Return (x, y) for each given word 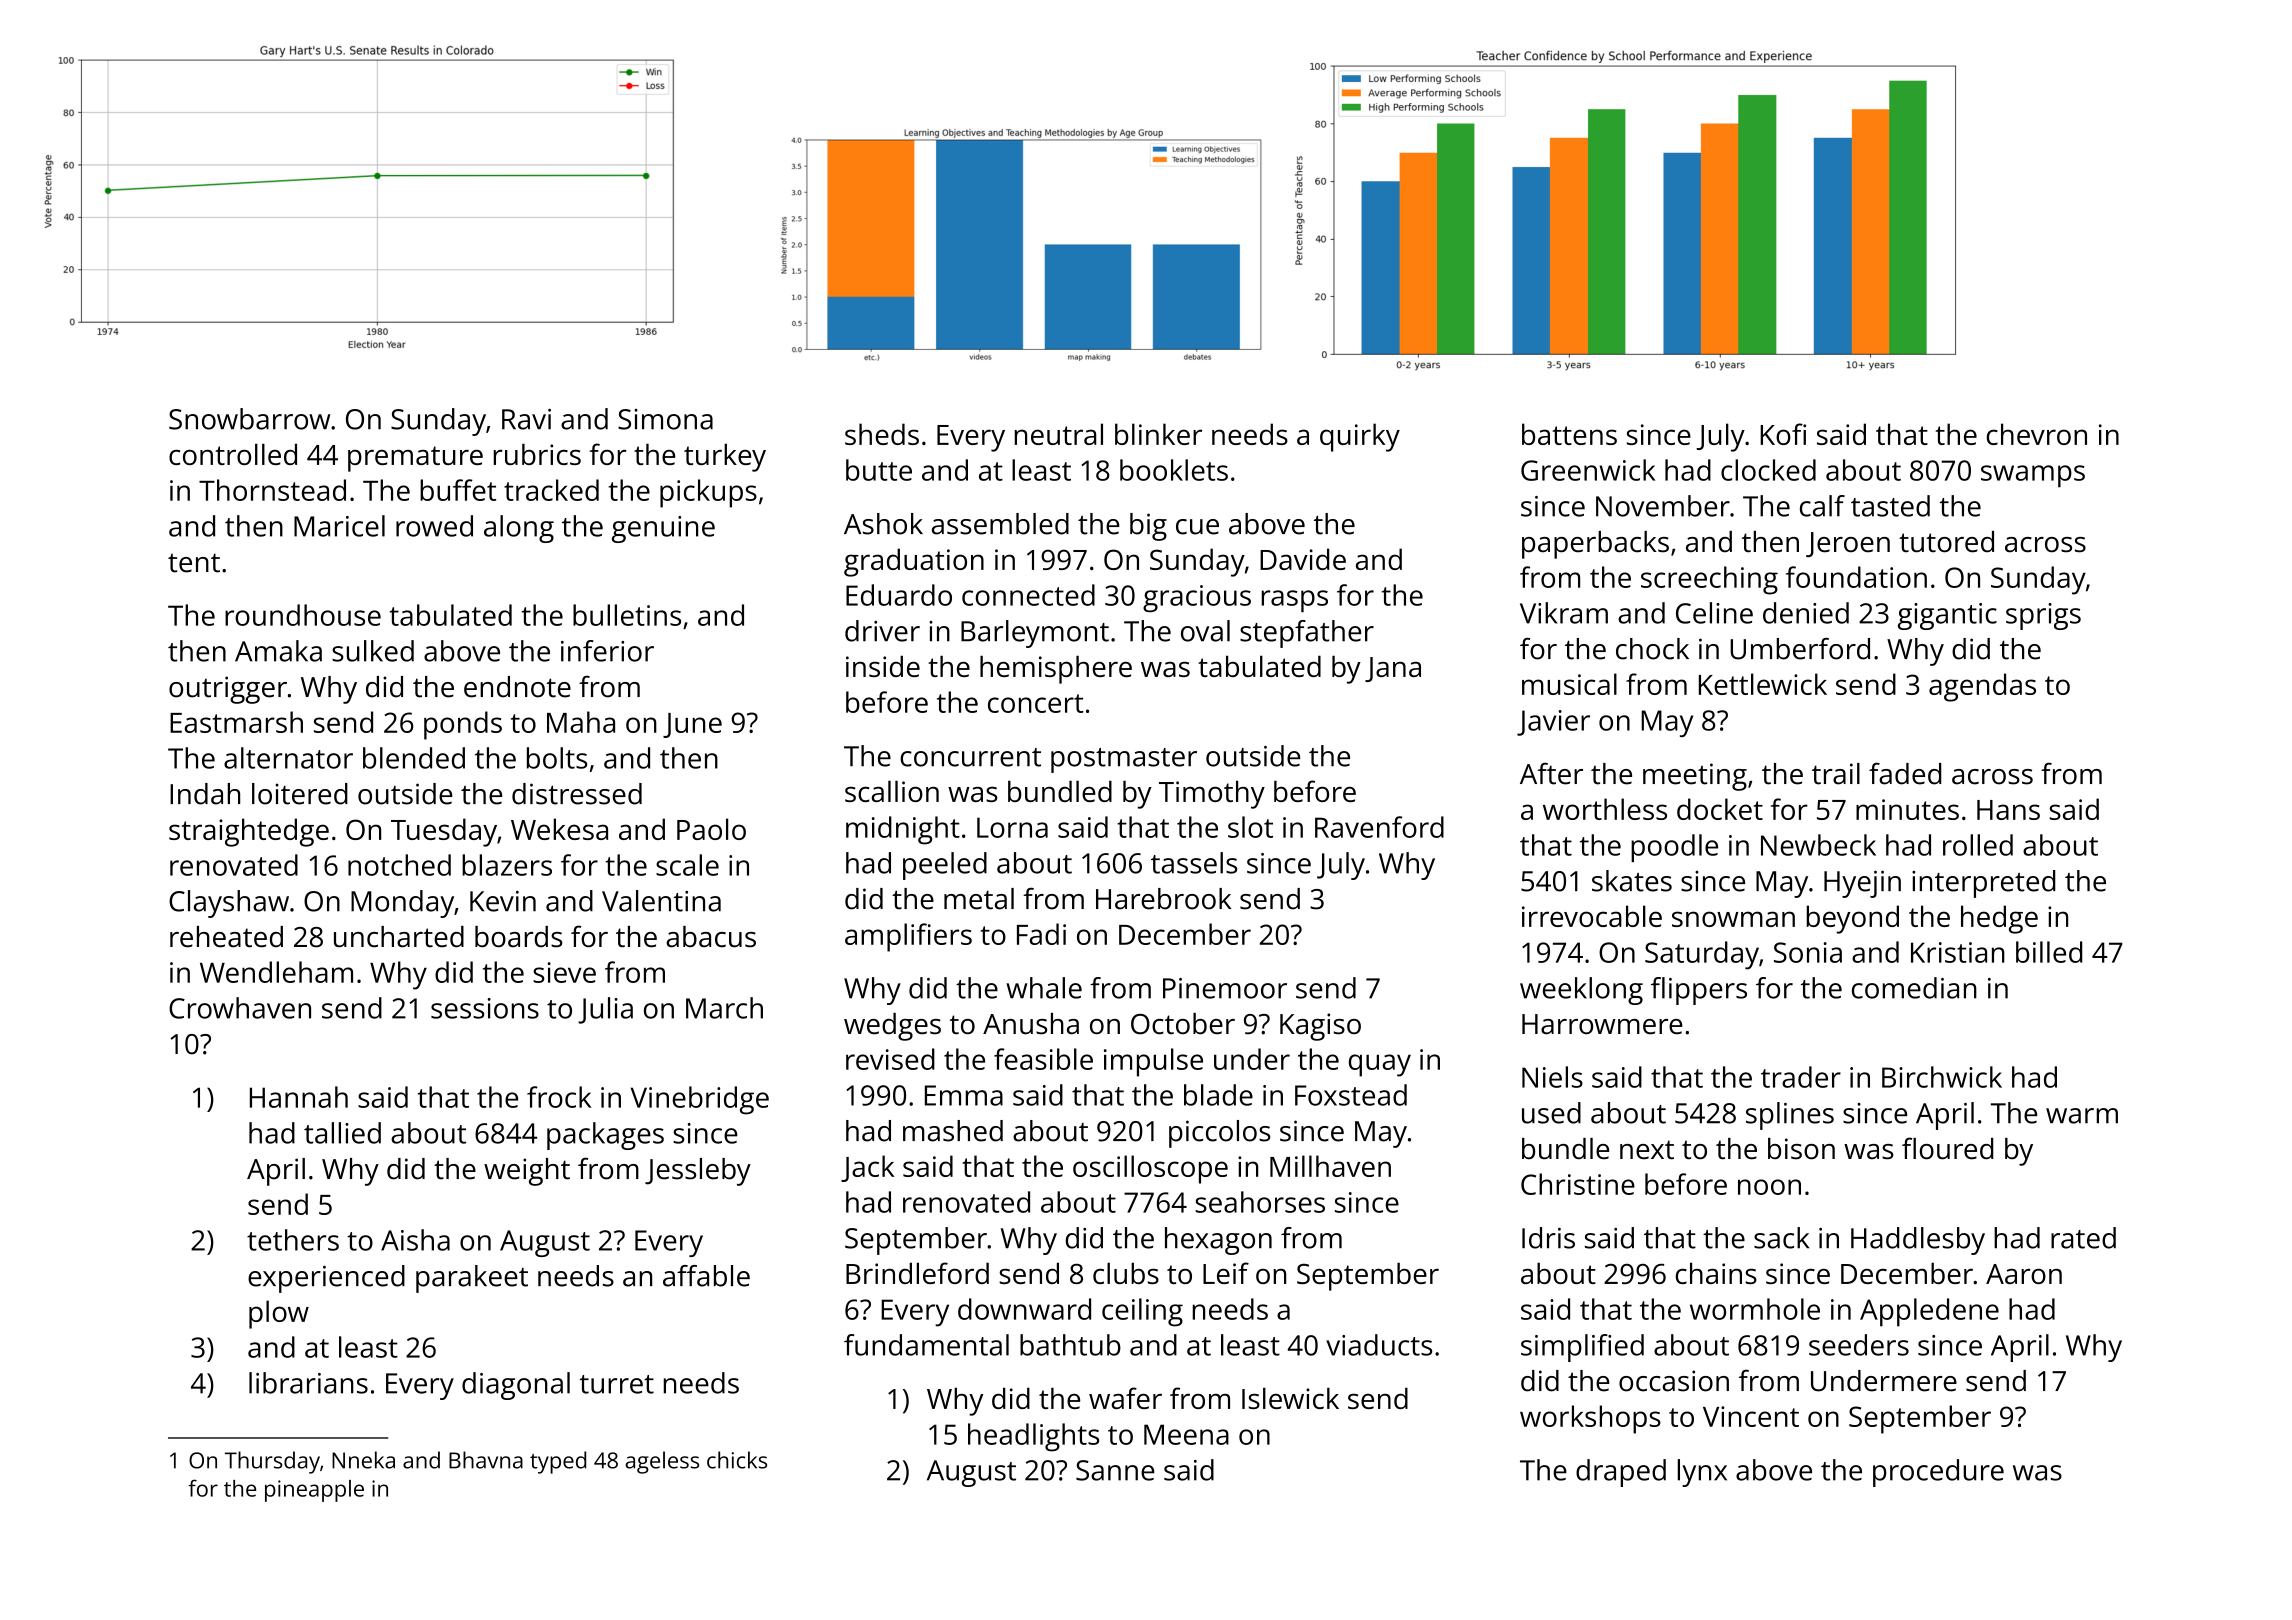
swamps (2033, 476)
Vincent (1751, 1416)
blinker (1158, 434)
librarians (308, 1383)
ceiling (1142, 1312)
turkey (725, 457)
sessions (485, 1008)
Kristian (1958, 952)
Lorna (1012, 827)
